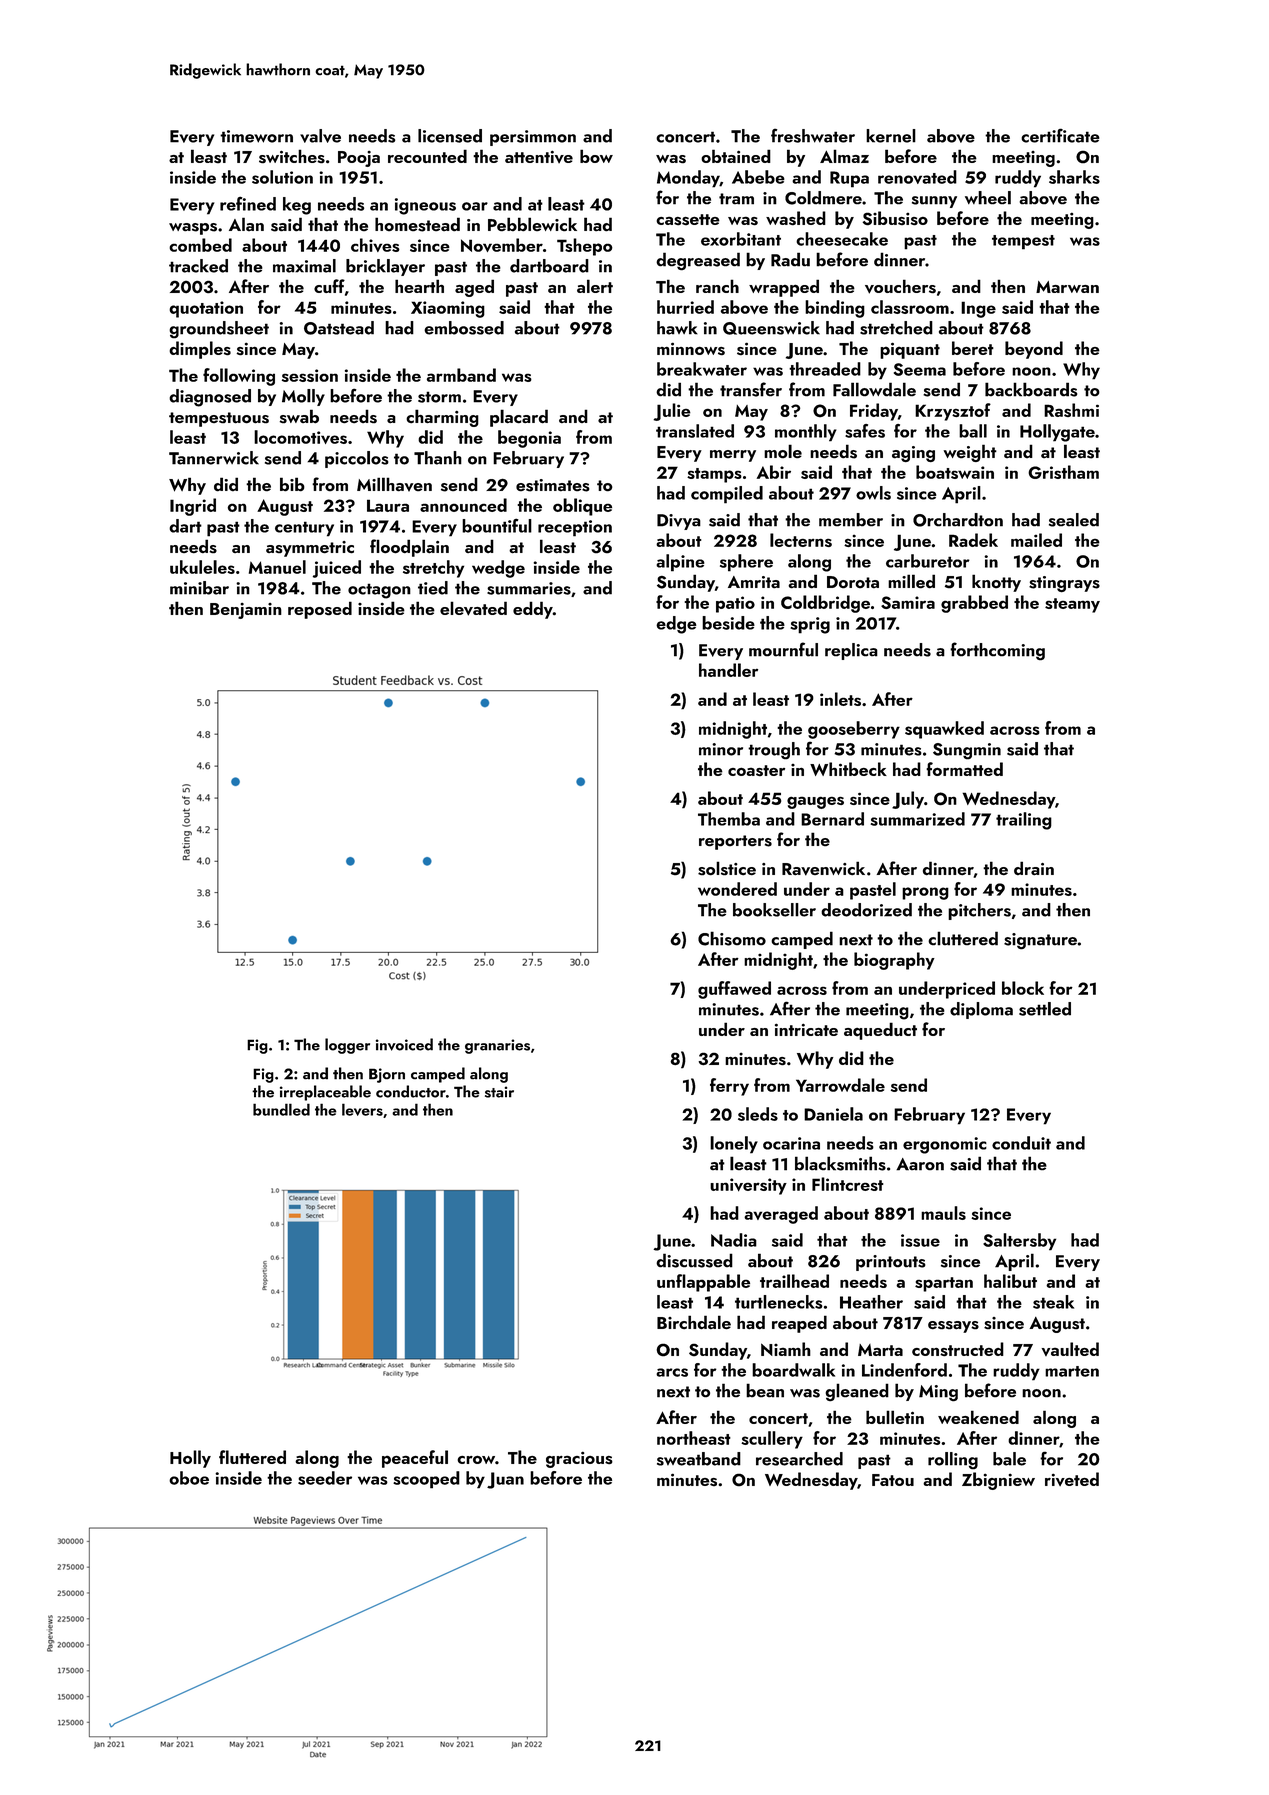 The height and width of the image is (1795, 1269). Describe the element at coordinates (746, 563) in the image. I see `sphere` at that location.
